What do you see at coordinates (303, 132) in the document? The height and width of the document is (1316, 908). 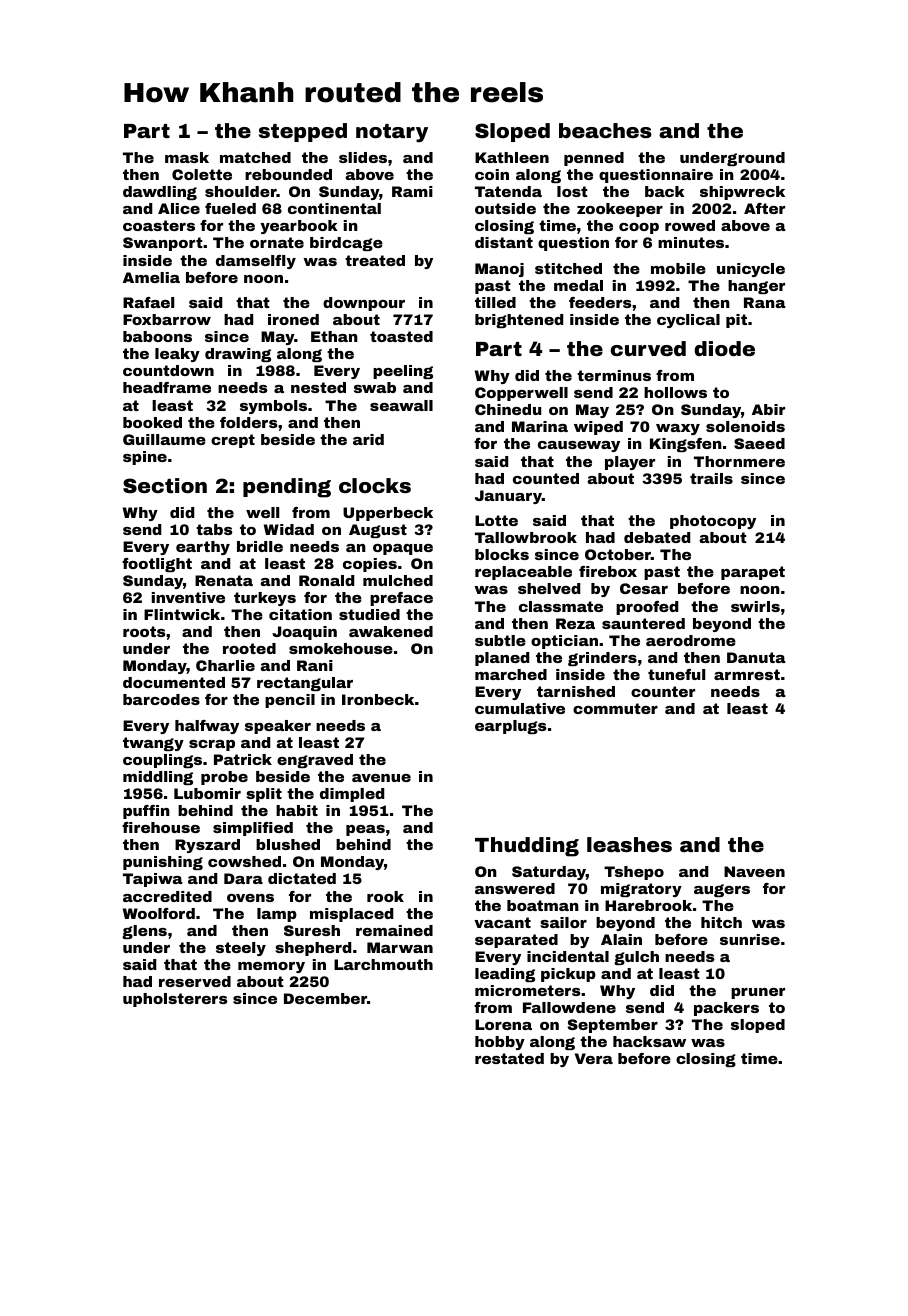 I see `stepped` at bounding box center [303, 132].
